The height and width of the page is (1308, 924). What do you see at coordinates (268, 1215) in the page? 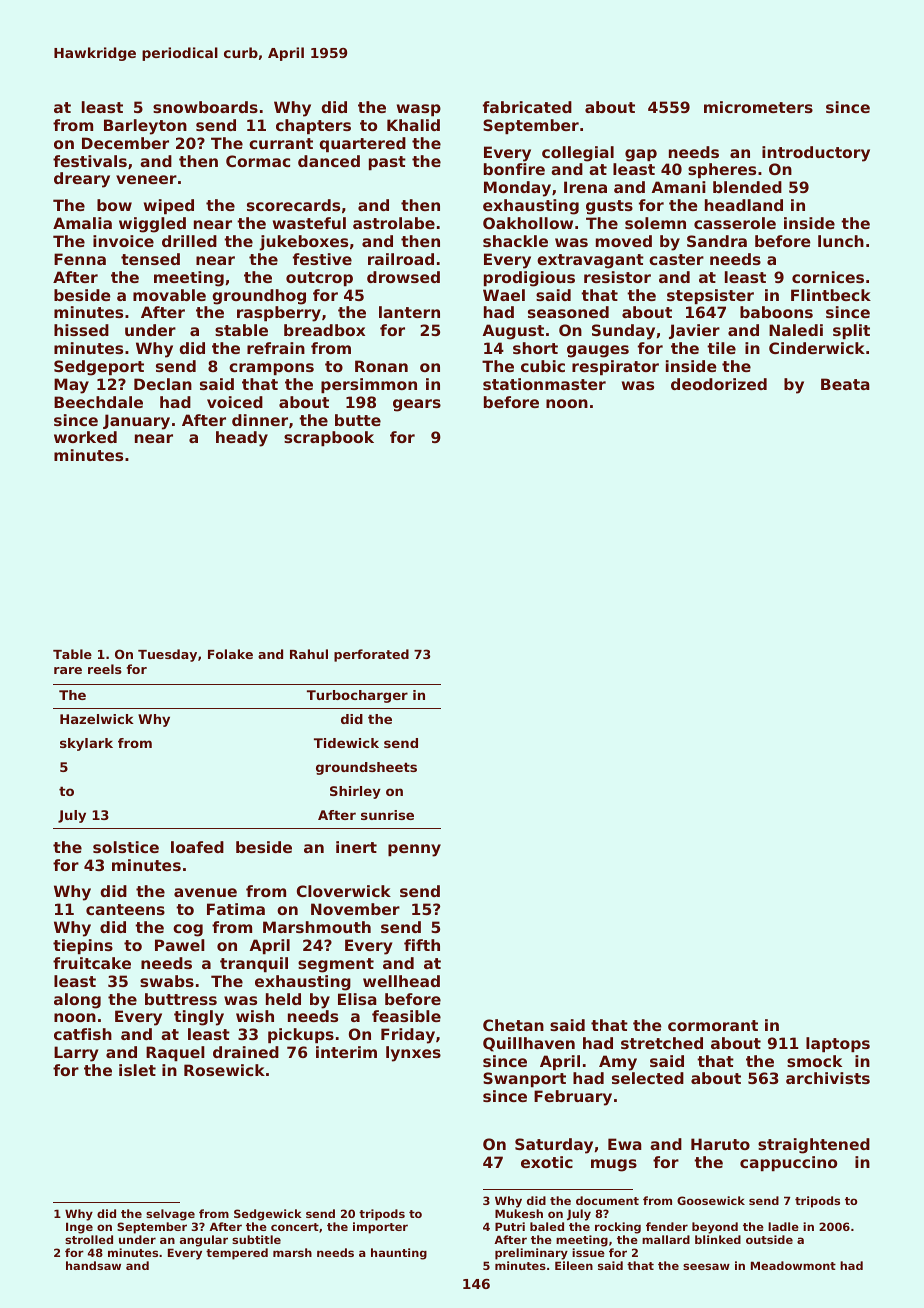
I see `Sedgewick` at bounding box center [268, 1215].
